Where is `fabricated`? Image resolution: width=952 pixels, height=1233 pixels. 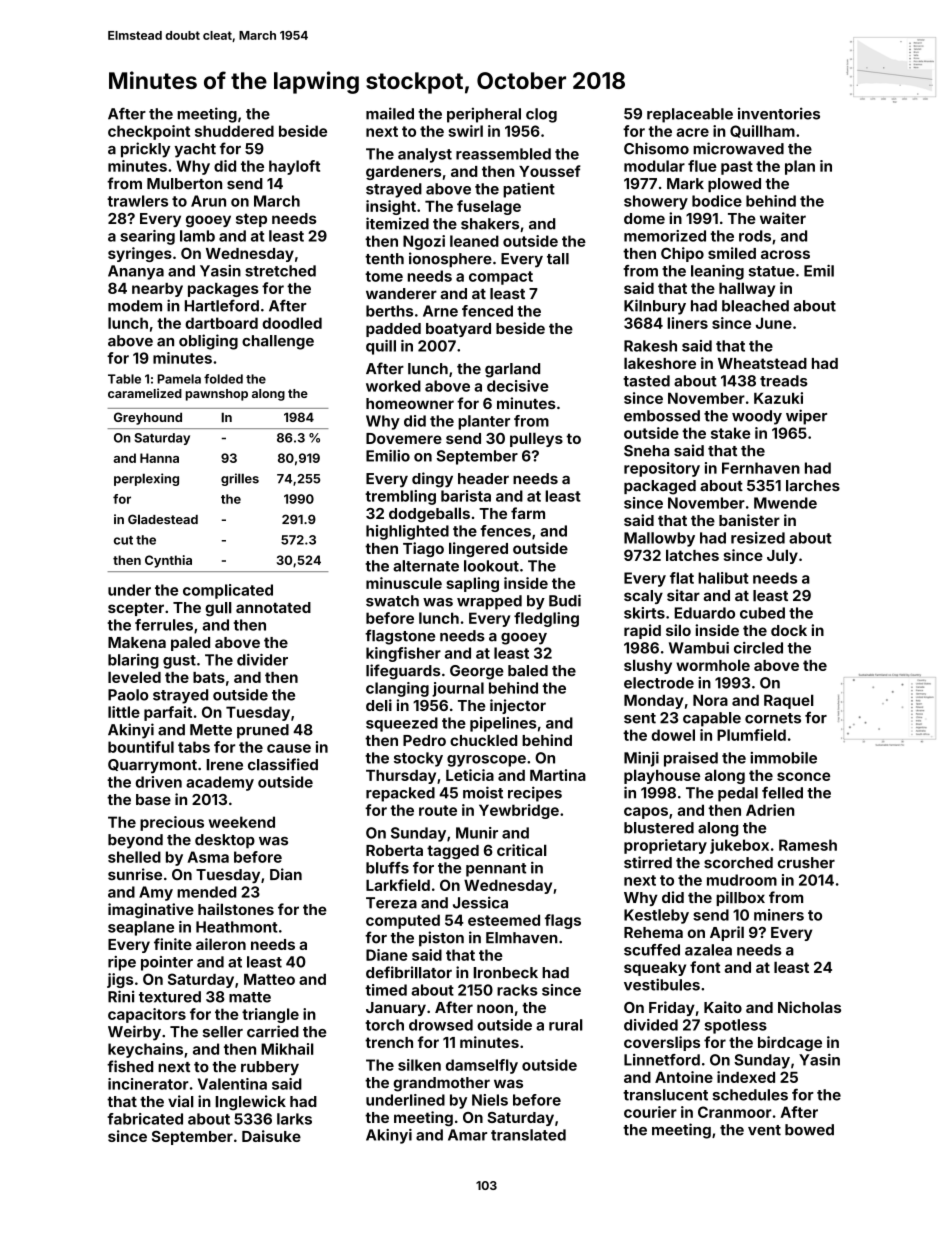 fabricated is located at coordinates (145, 1119).
